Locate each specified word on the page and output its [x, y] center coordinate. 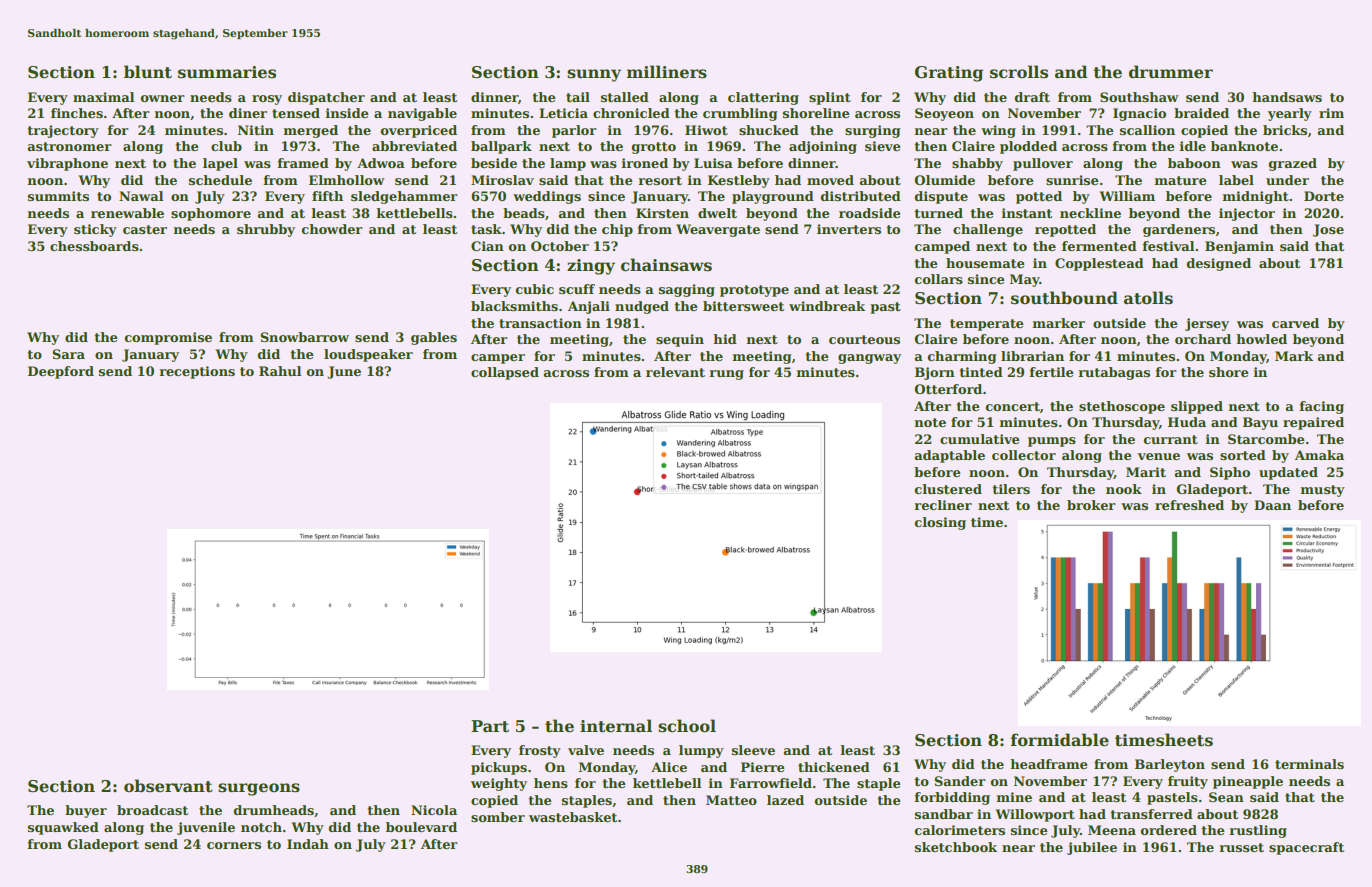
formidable [1059, 740]
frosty [540, 751]
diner [248, 113]
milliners [666, 72]
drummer [1171, 72]
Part [490, 726]
